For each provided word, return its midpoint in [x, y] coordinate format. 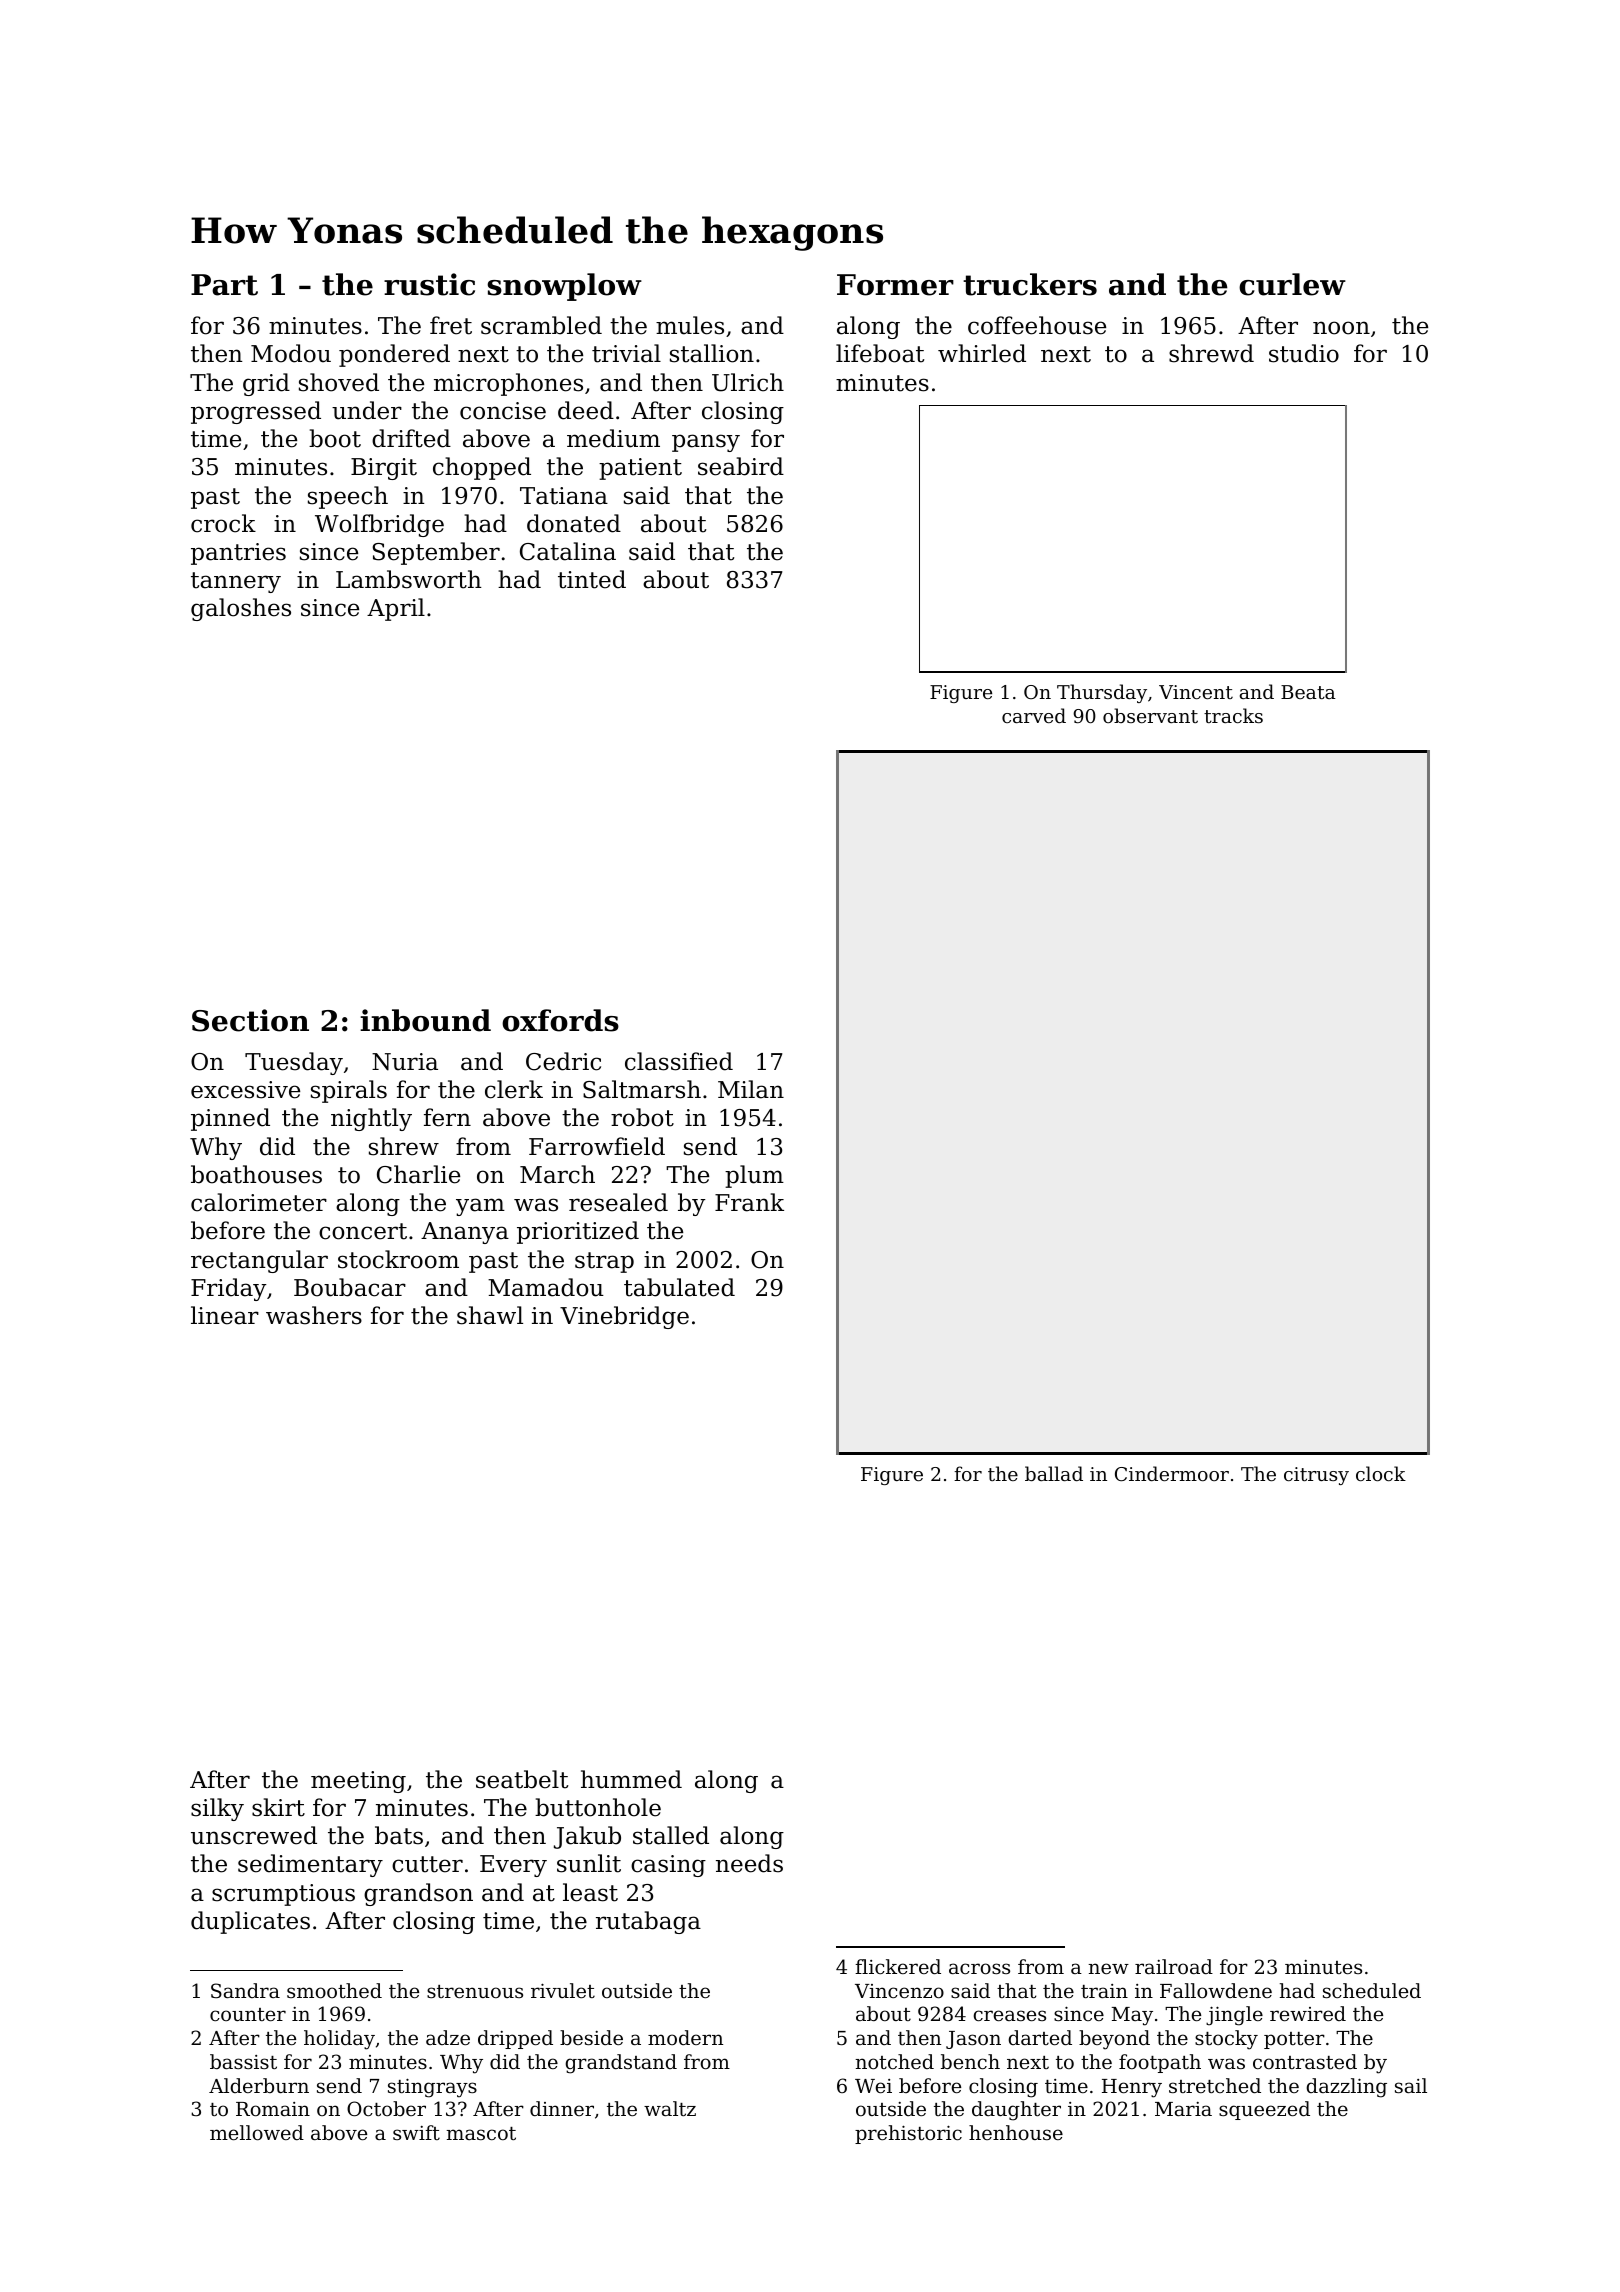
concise [503, 411]
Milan [751, 1089]
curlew [1292, 284]
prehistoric [908, 2134]
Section [250, 1020]
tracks [1233, 715]
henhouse [1016, 2132]
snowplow [564, 287]
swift [416, 2132]
